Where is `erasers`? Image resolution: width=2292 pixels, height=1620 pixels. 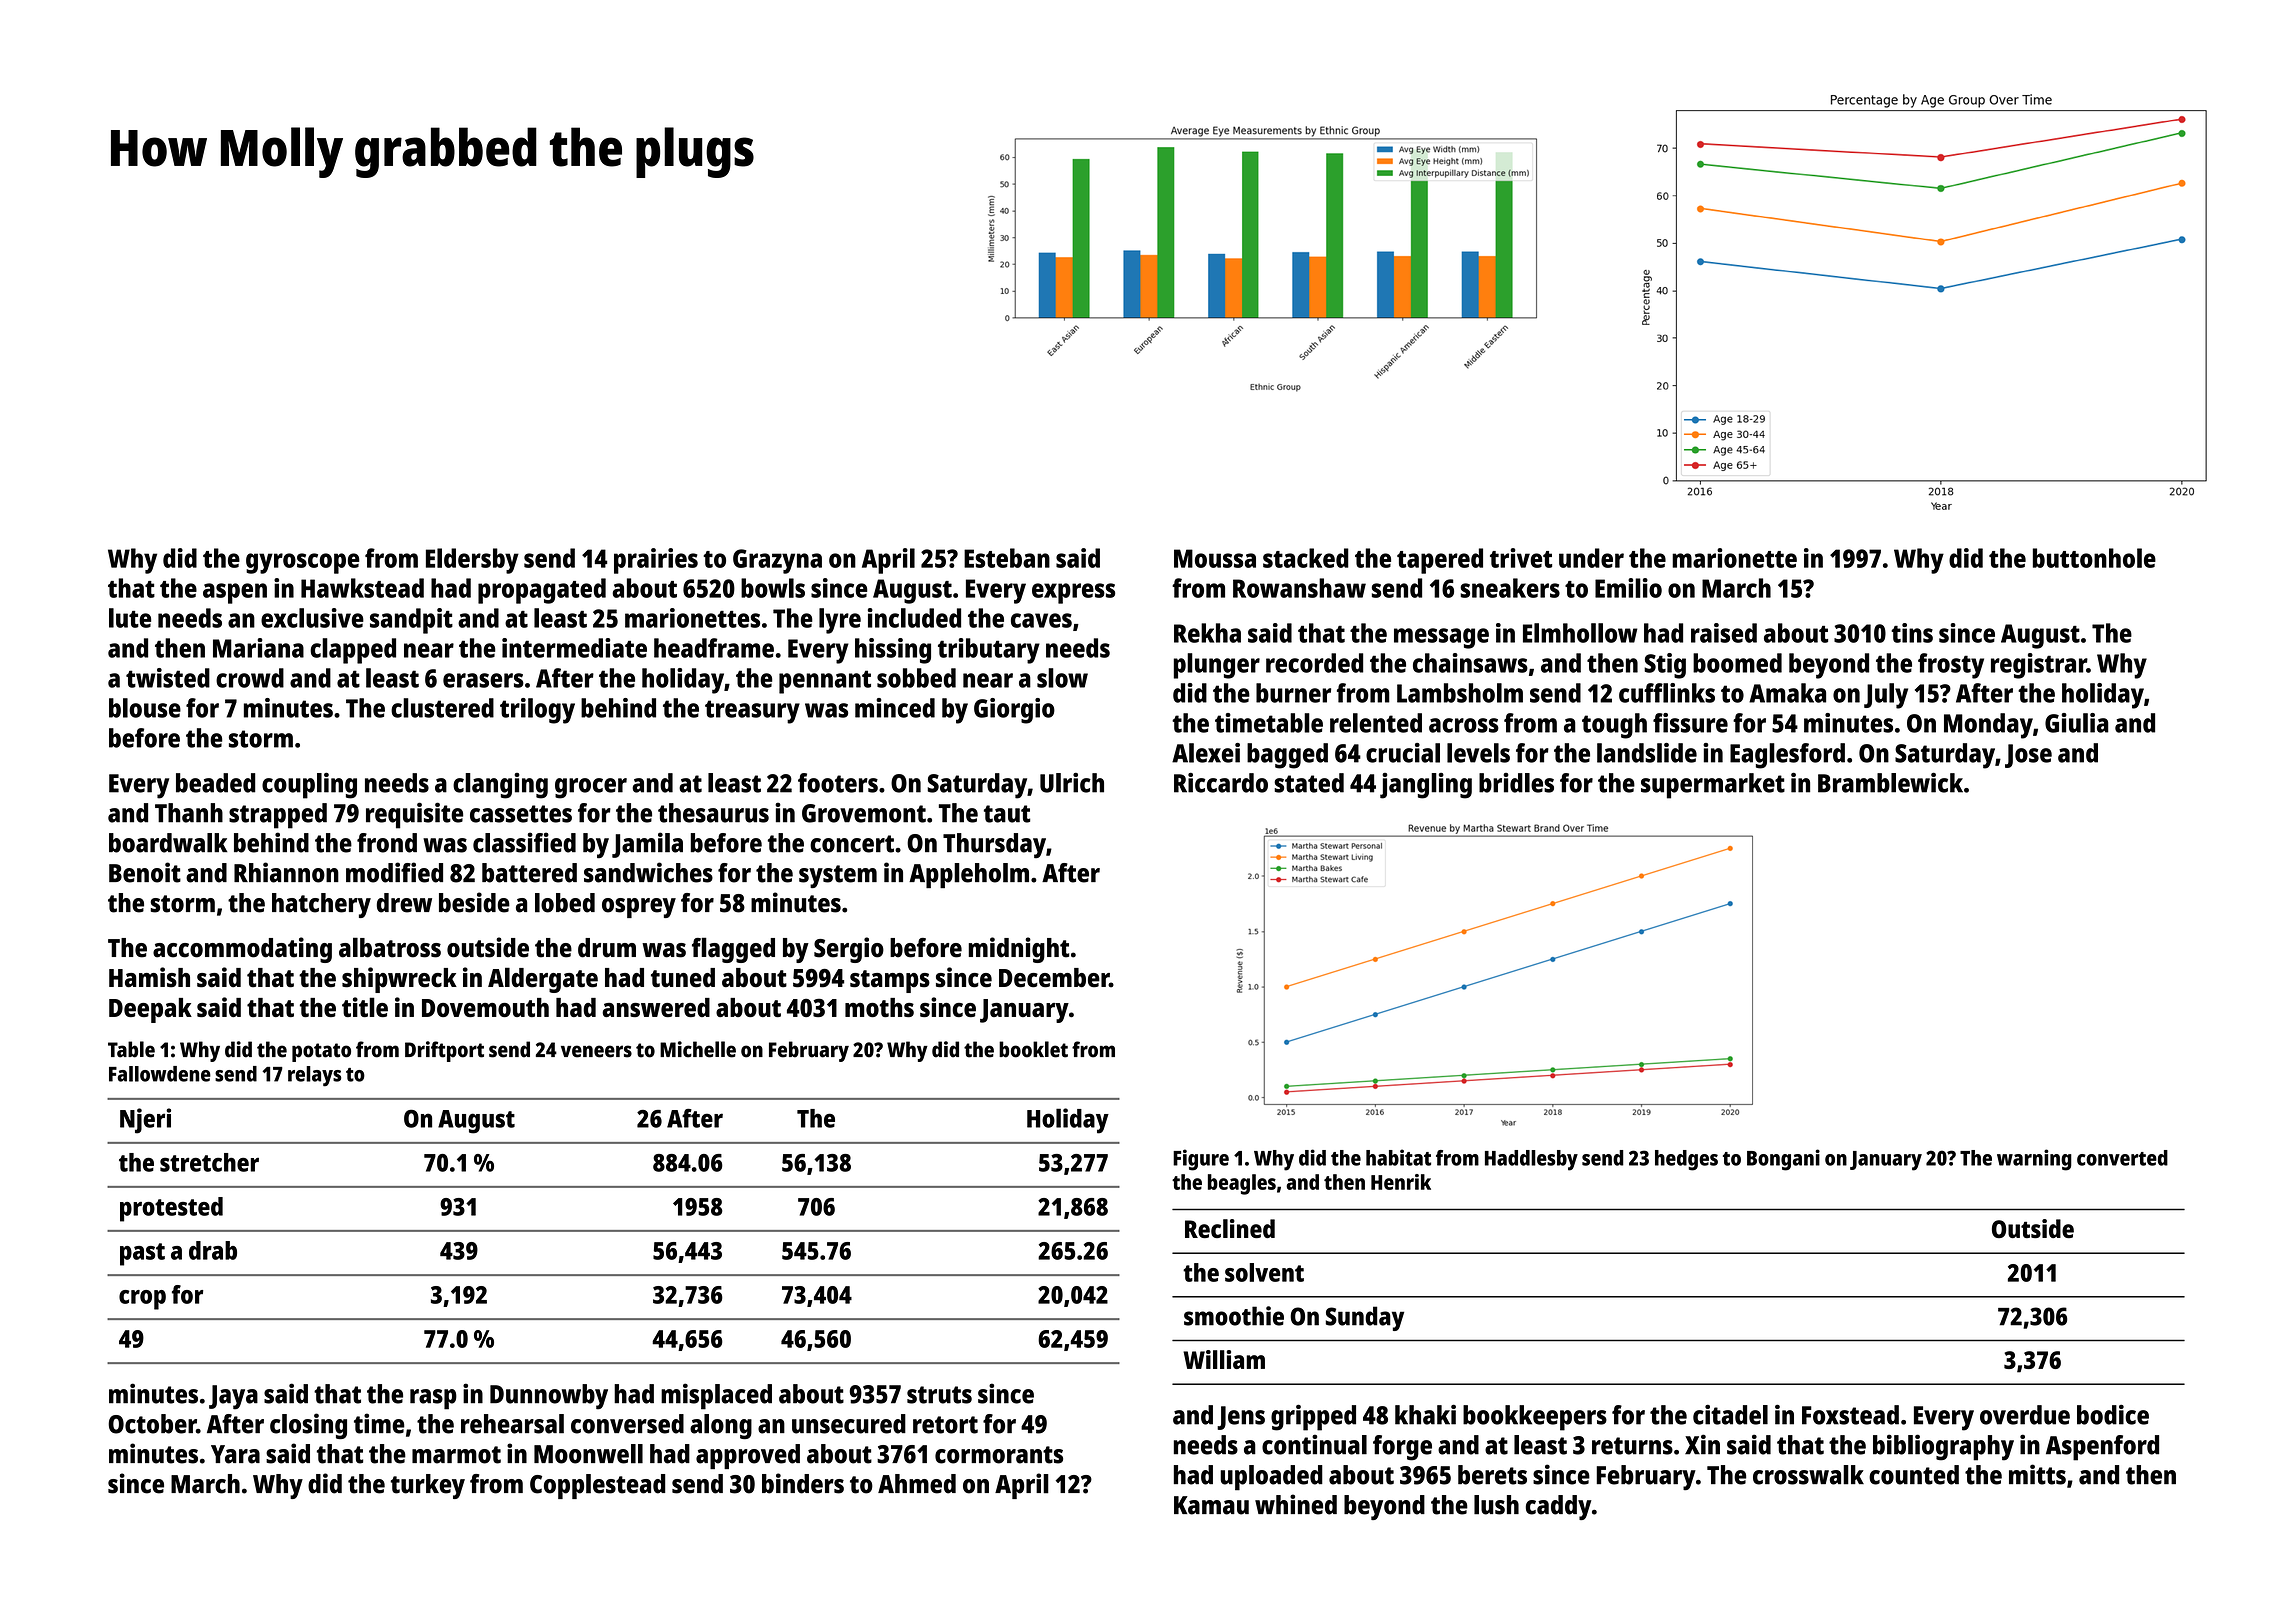 erasers is located at coordinates (483, 680).
